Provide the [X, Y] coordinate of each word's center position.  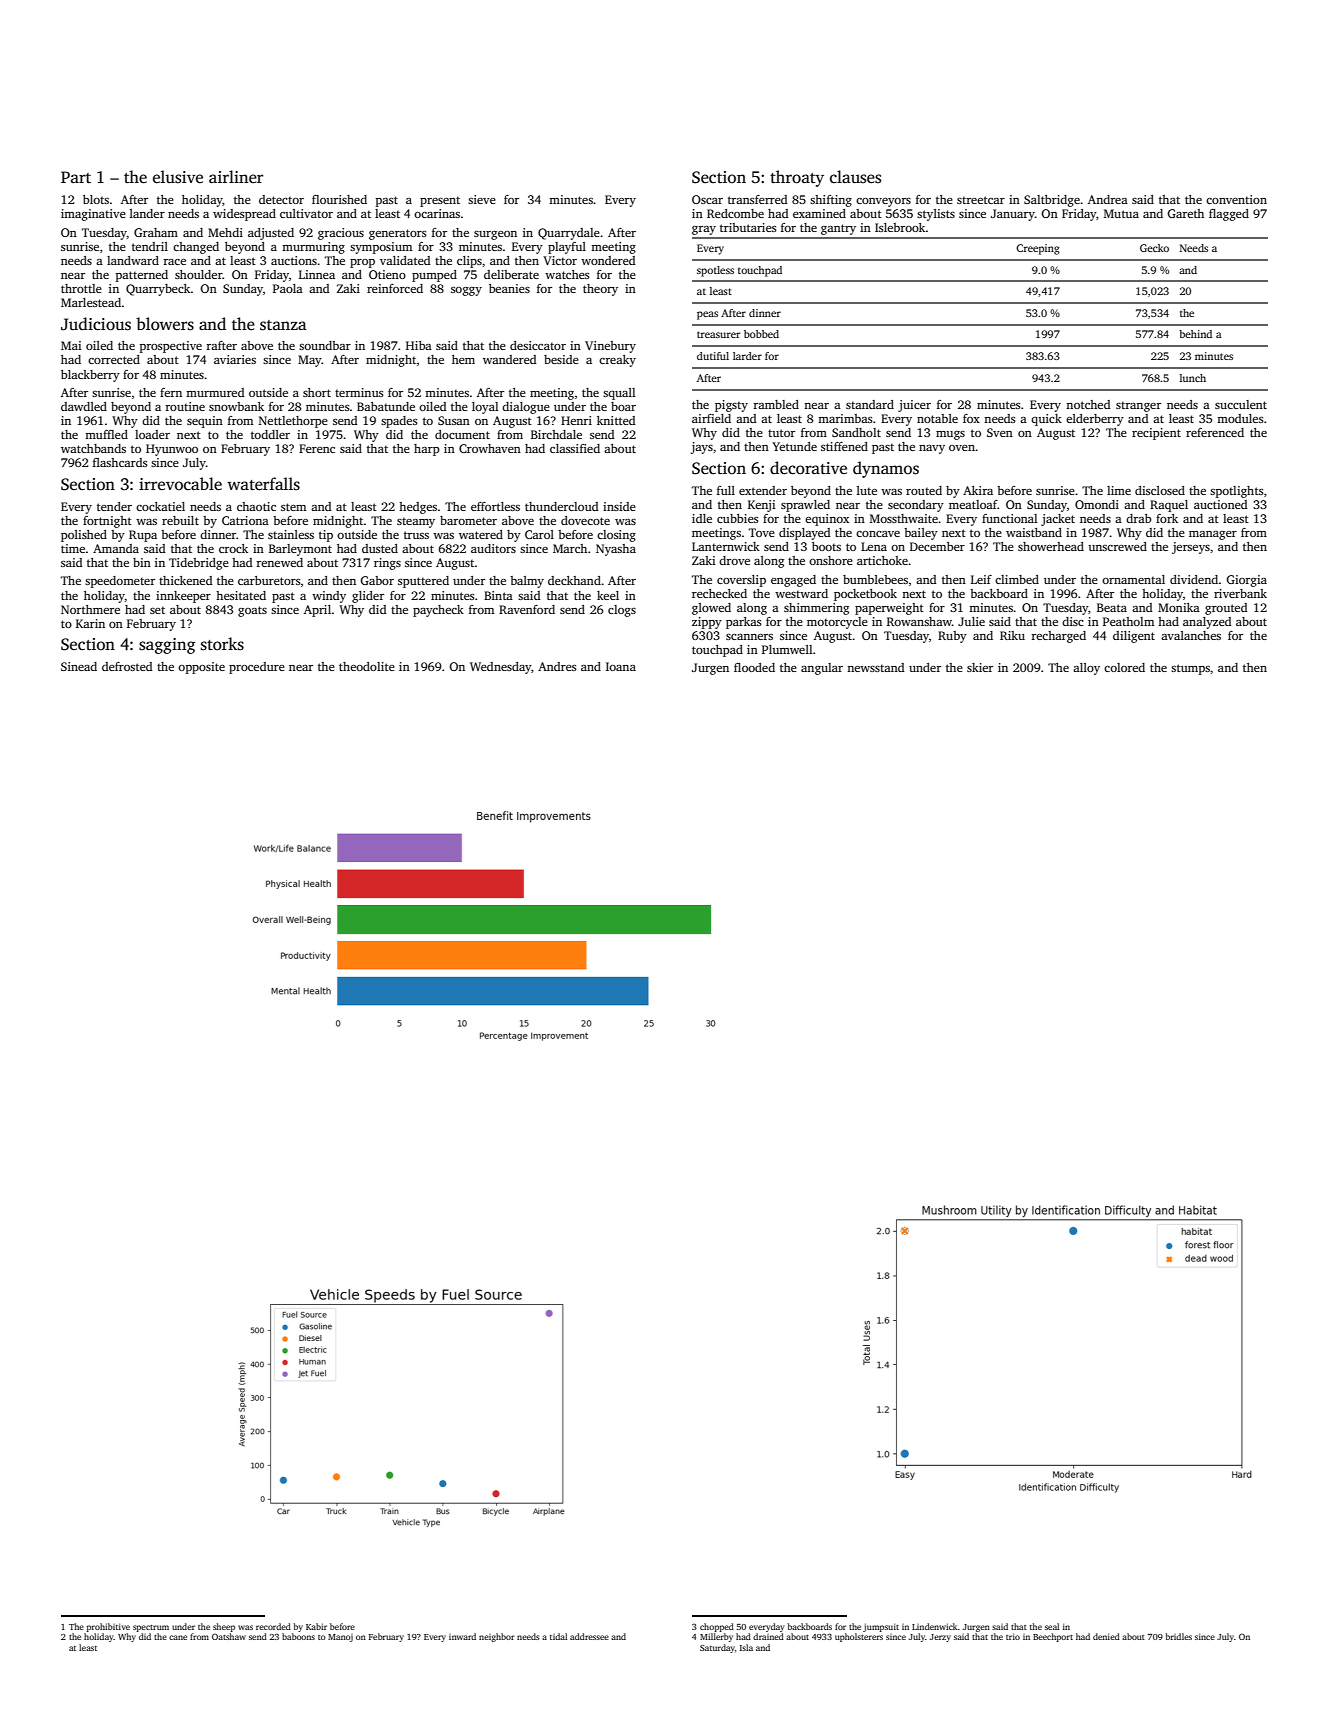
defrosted [127, 666]
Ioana [621, 666]
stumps [1190, 669]
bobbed [761, 334]
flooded [754, 667]
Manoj [340, 1638]
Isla [746, 1647]
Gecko [1154, 248]
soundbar [325, 345]
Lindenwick [934, 1626]
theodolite [367, 666]
